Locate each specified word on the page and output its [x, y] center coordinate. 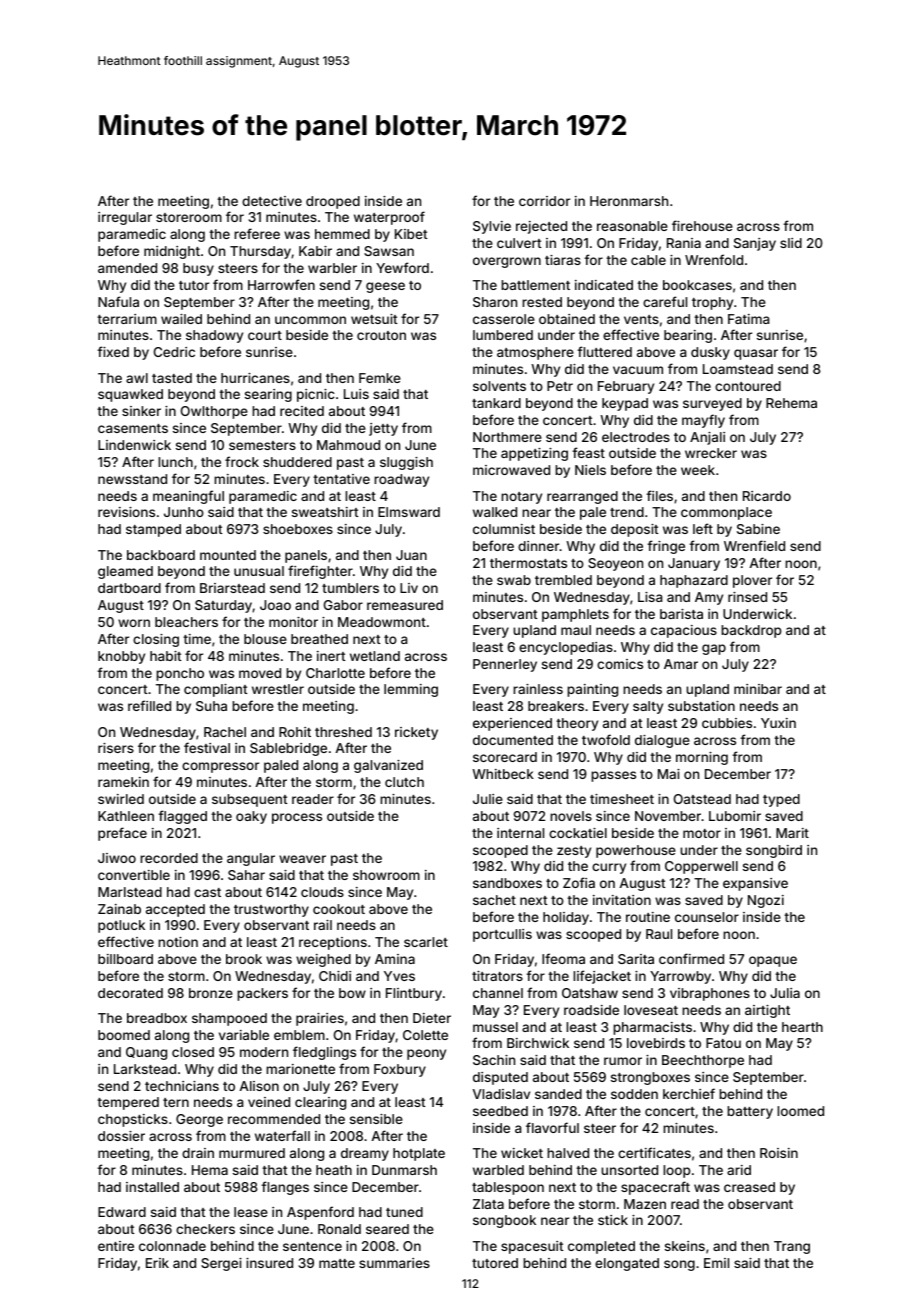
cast [207, 892]
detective [272, 201]
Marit [792, 833]
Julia [785, 993]
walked [495, 512]
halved [568, 1153]
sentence [312, 1246]
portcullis [502, 935]
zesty [574, 852]
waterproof [389, 218]
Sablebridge [288, 749]
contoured [748, 386]
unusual [259, 571]
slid [791, 243]
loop [677, 1171]
